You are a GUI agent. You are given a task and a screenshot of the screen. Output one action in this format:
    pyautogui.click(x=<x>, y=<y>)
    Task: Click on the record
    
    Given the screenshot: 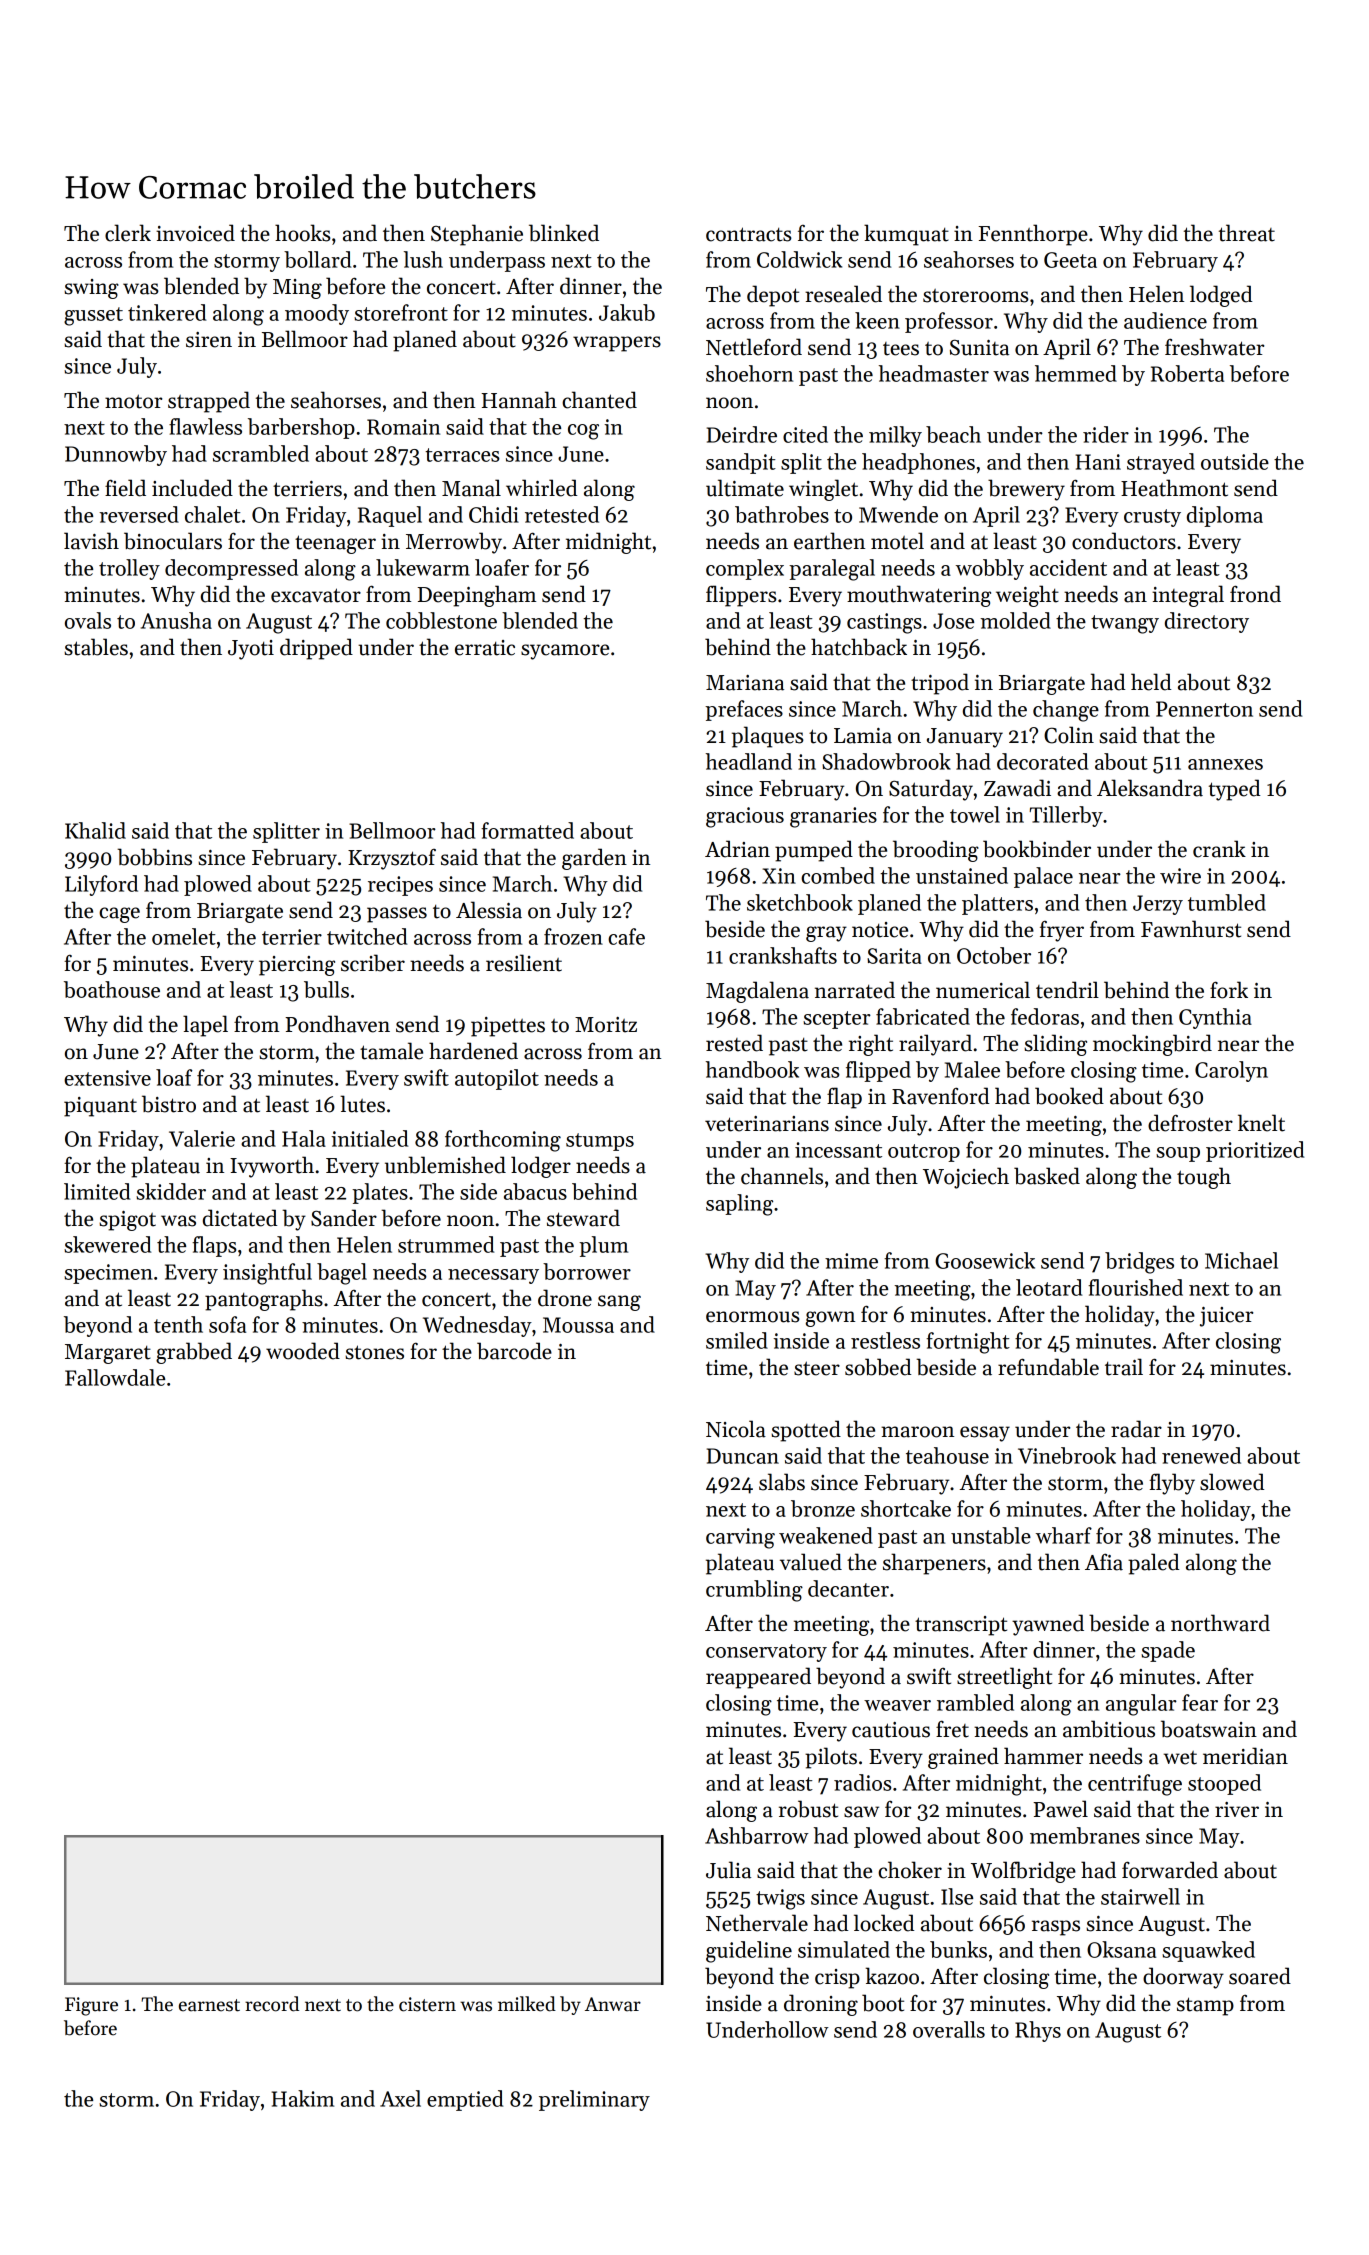 What is the action you would take?
    pyautogui.click(x=272, y=2004)
